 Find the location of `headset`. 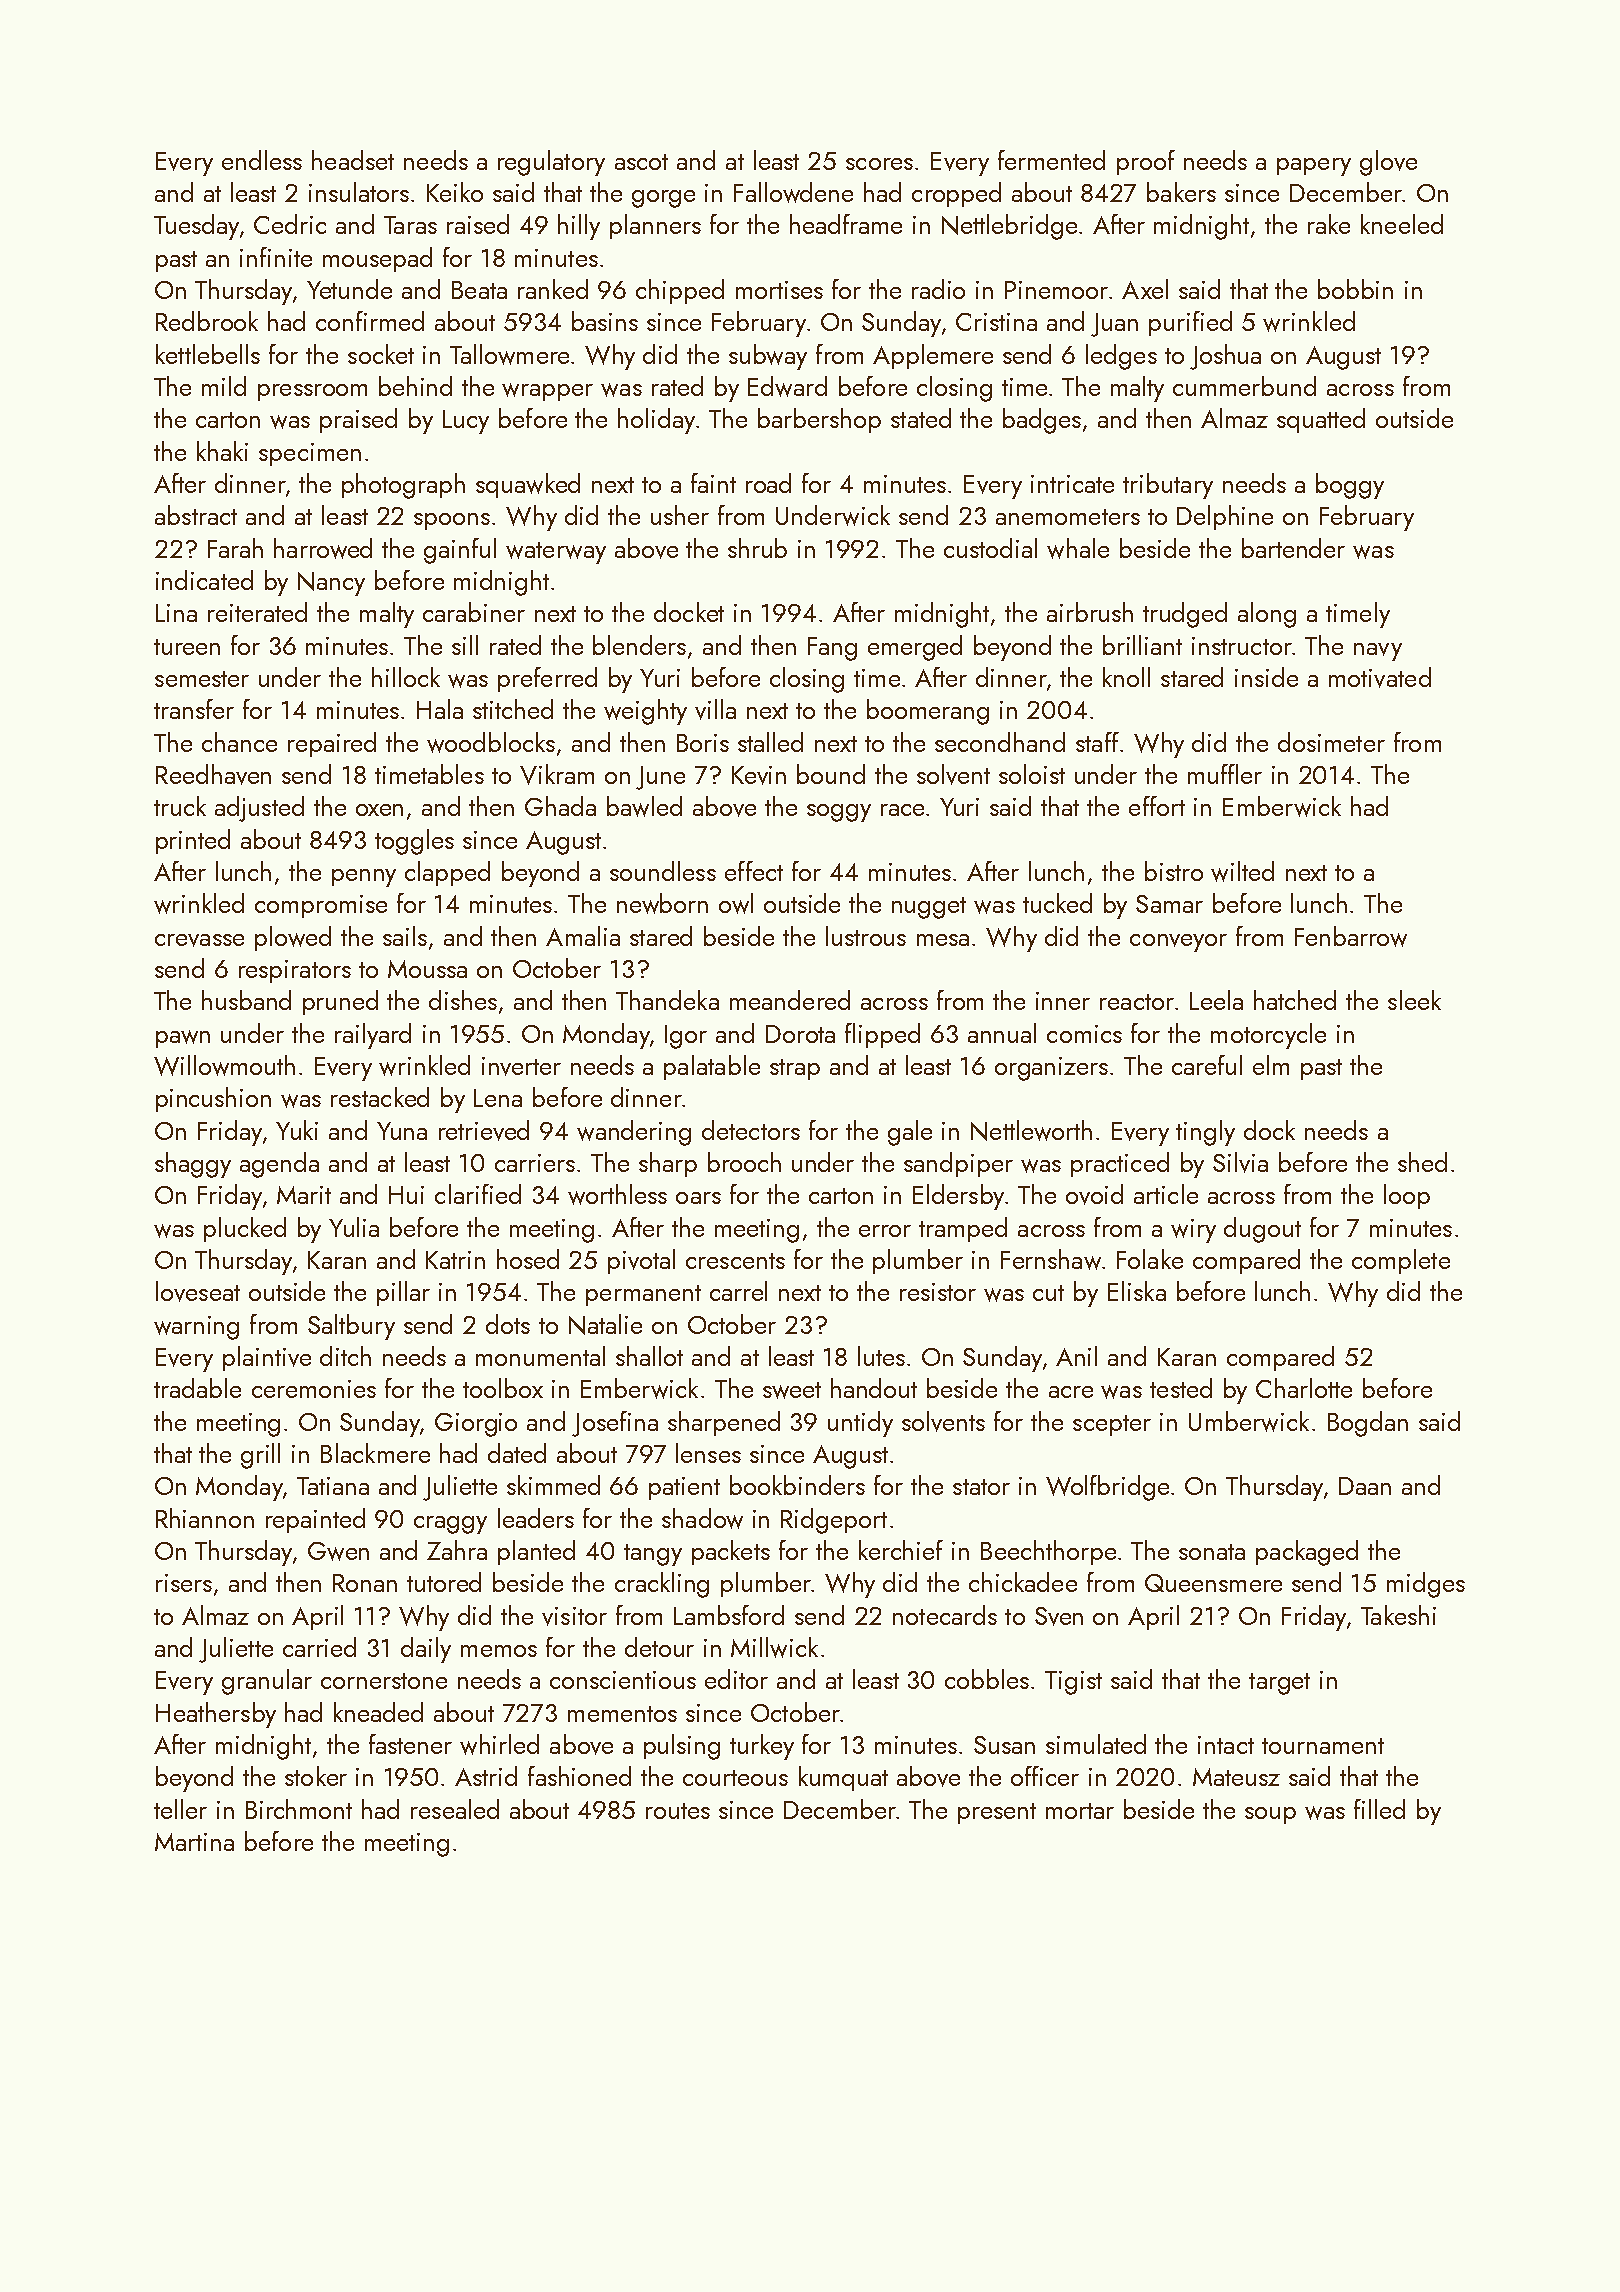

headset is located at coordinates (353, 160).
